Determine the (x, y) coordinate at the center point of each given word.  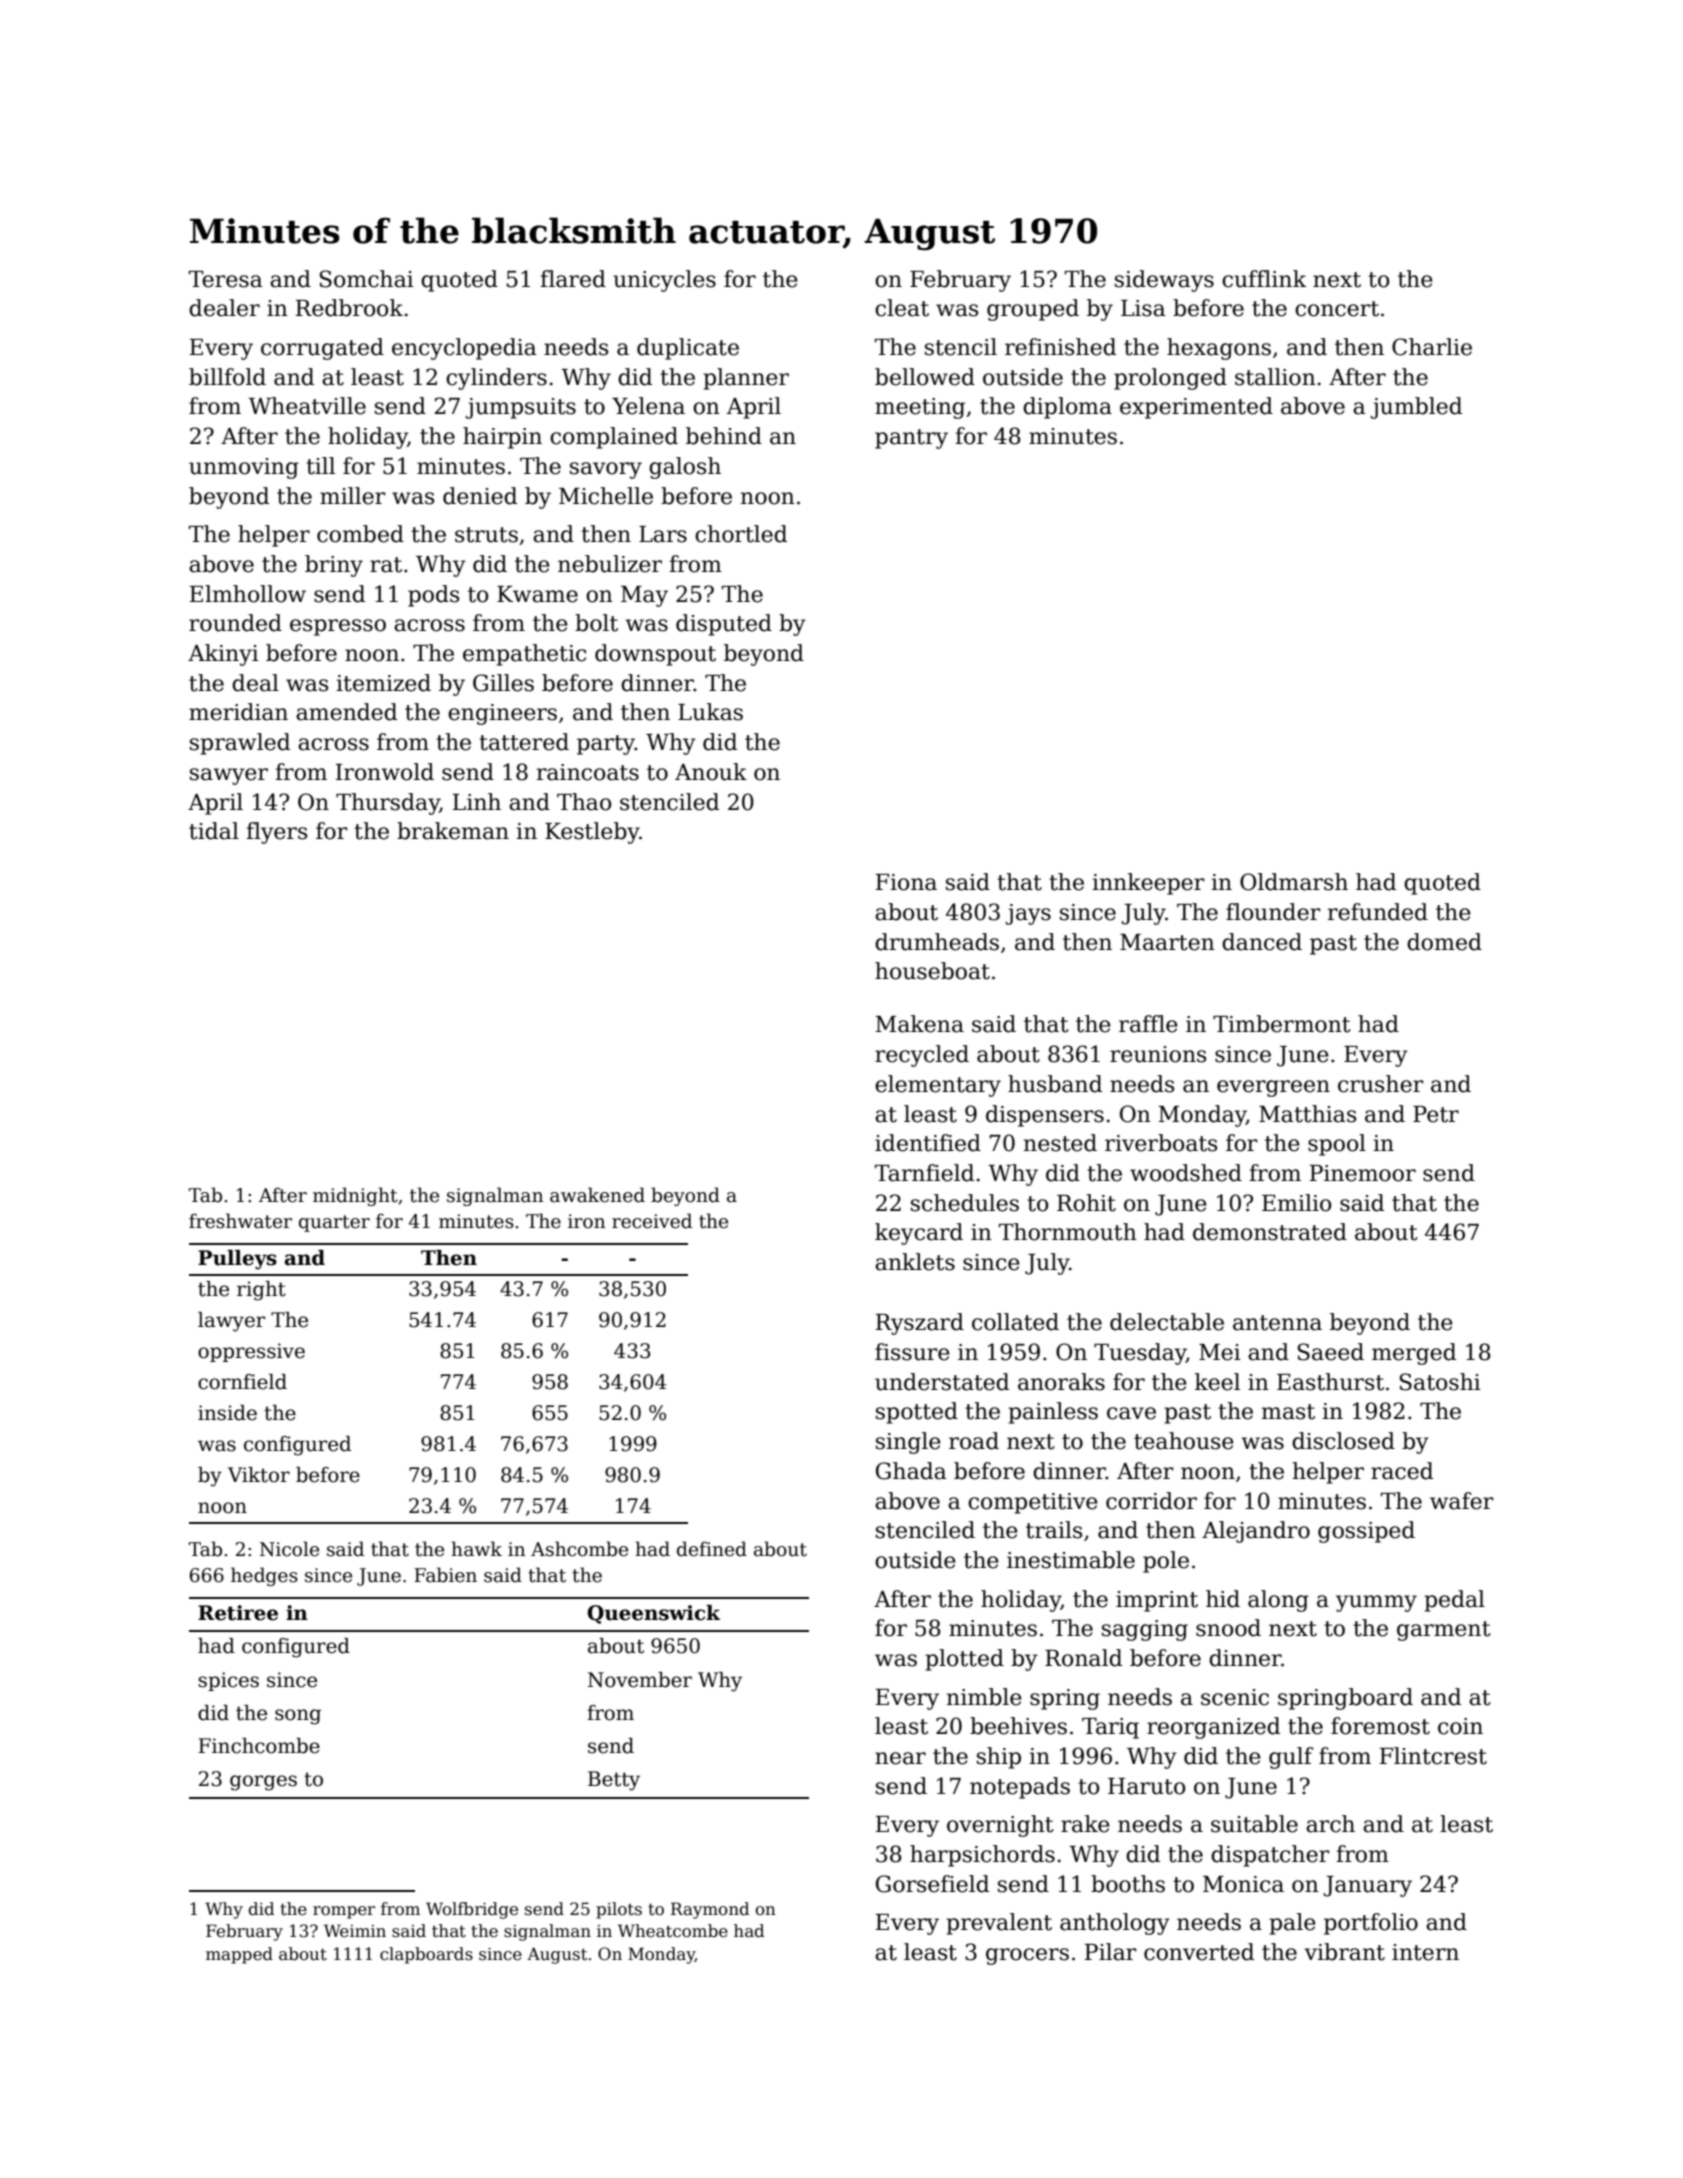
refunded (1378, 912)
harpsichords (982, 1856)
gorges (263, 1783)
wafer (1462, 1501)
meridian (238, 712)
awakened (597, 1195)
